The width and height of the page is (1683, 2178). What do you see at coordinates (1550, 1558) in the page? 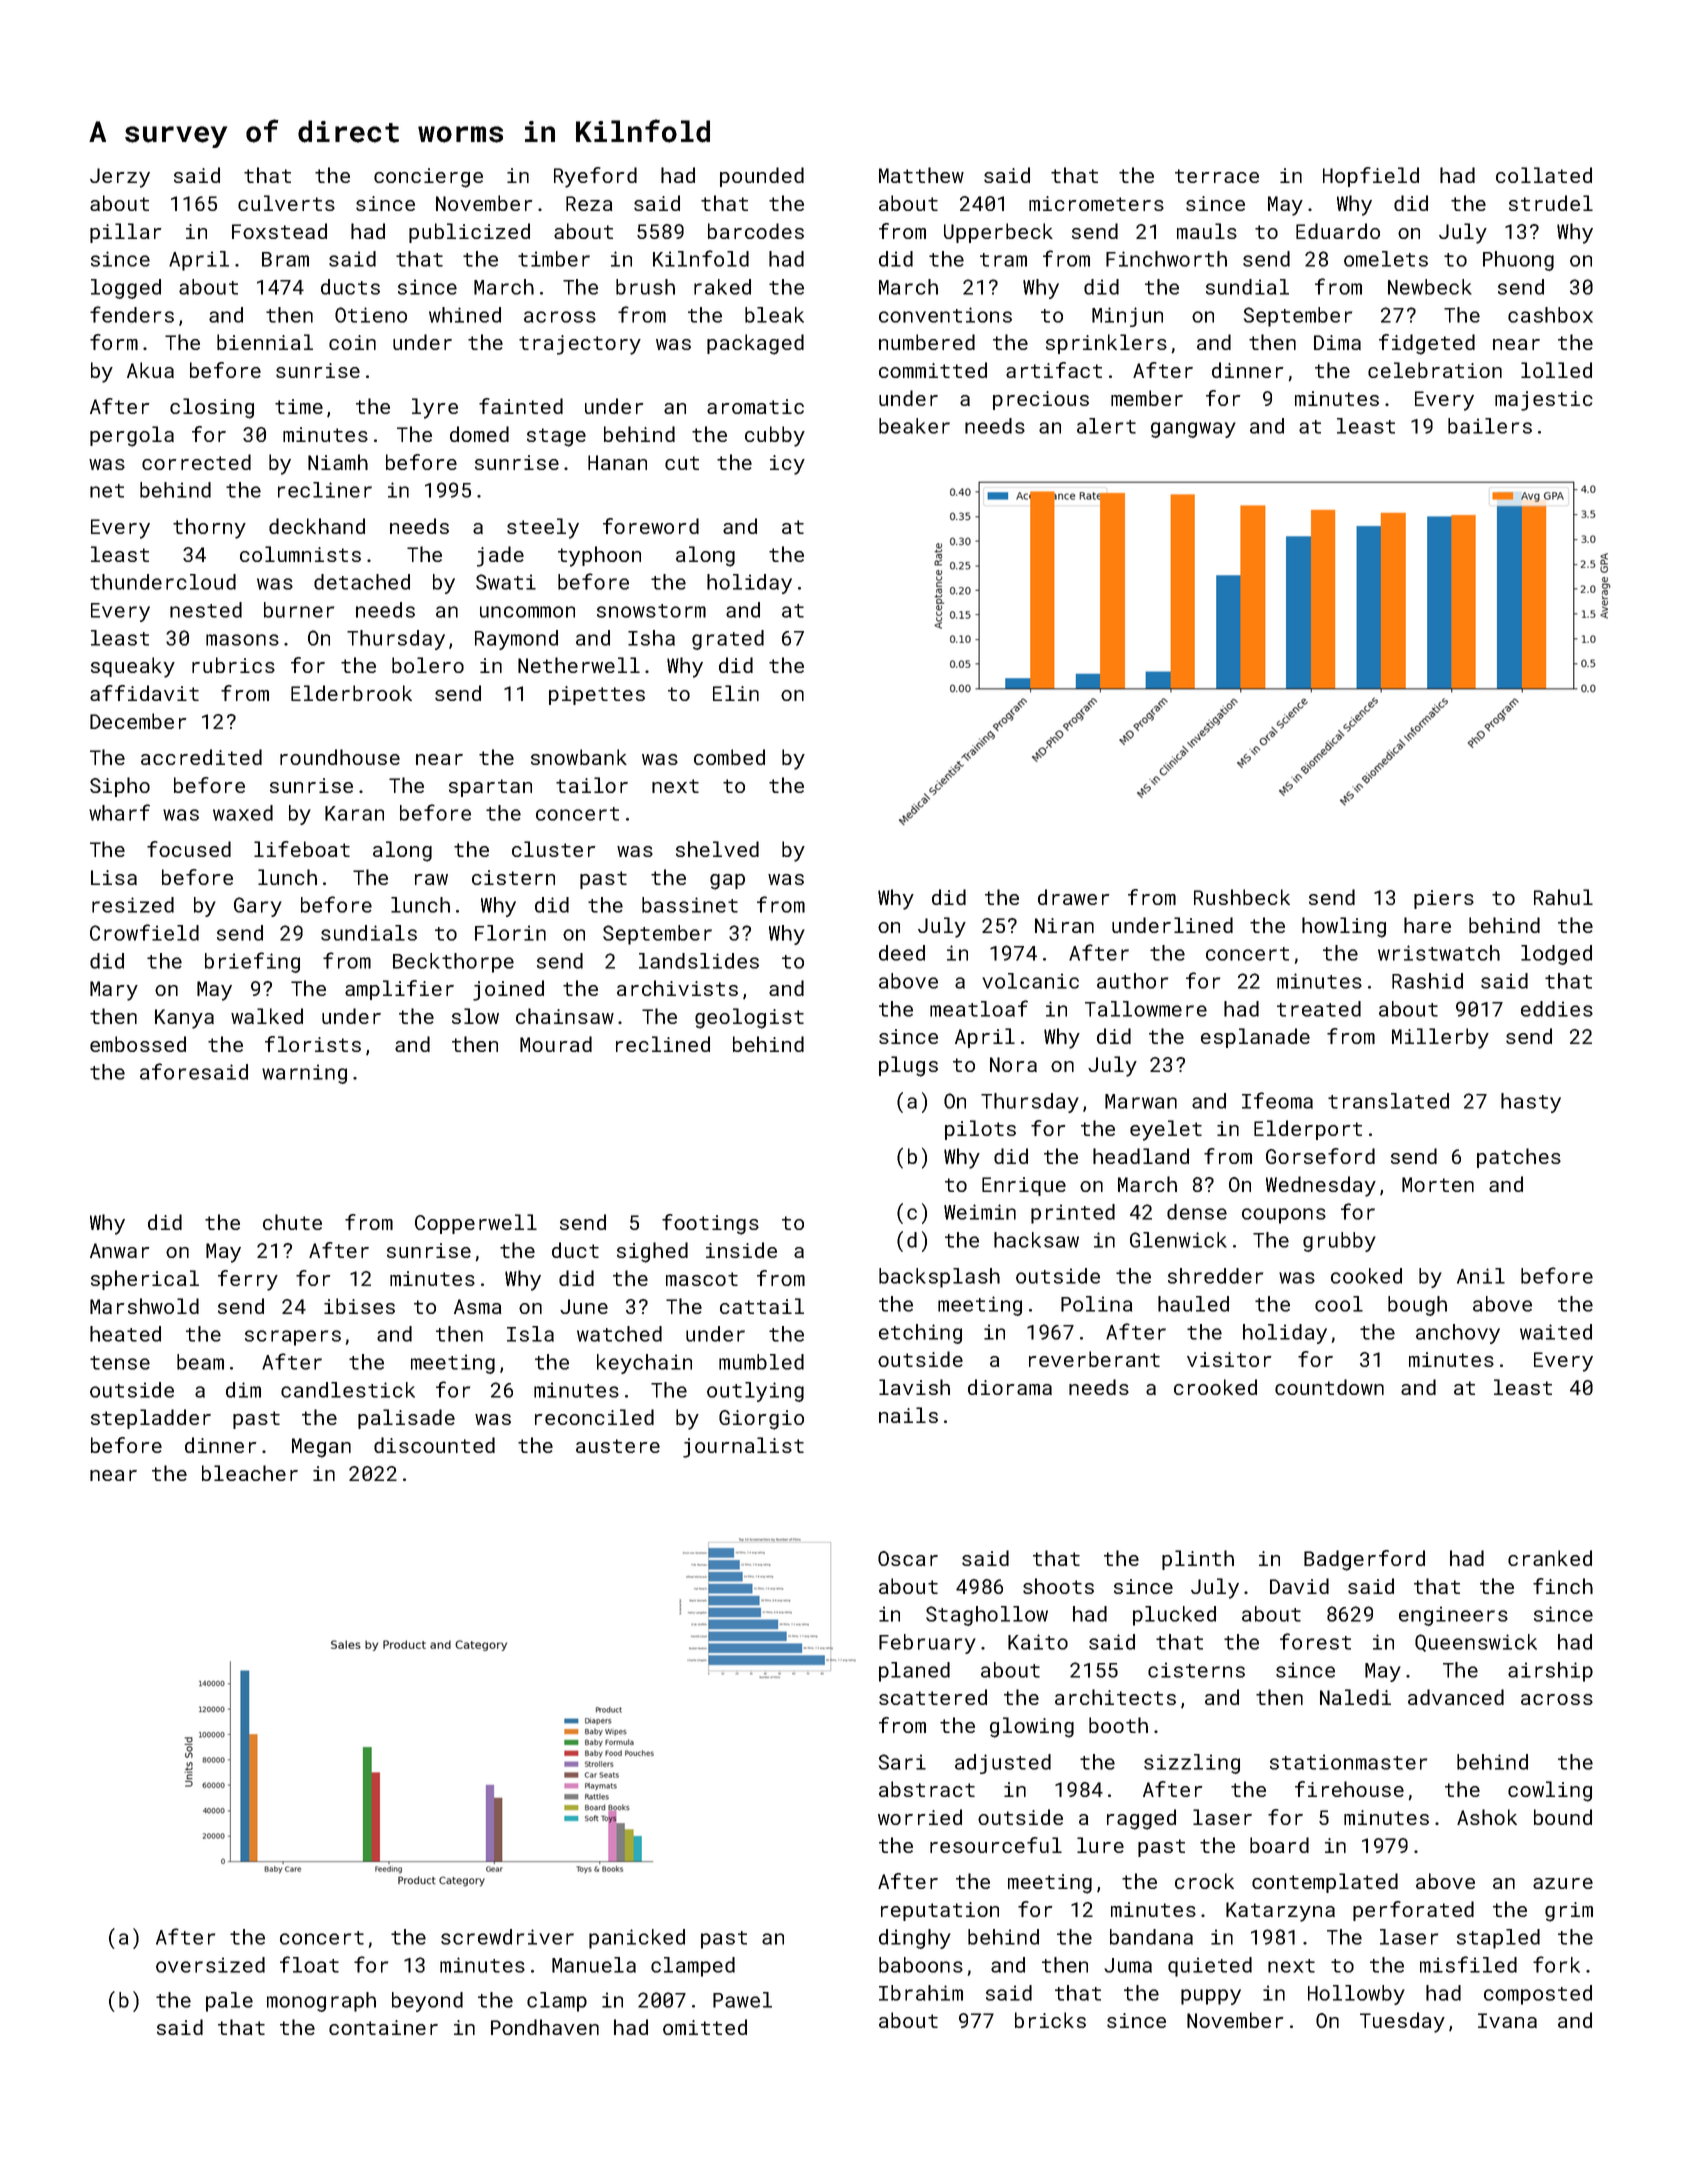
I see `cranked` at bounding box center [1550, 1558].
